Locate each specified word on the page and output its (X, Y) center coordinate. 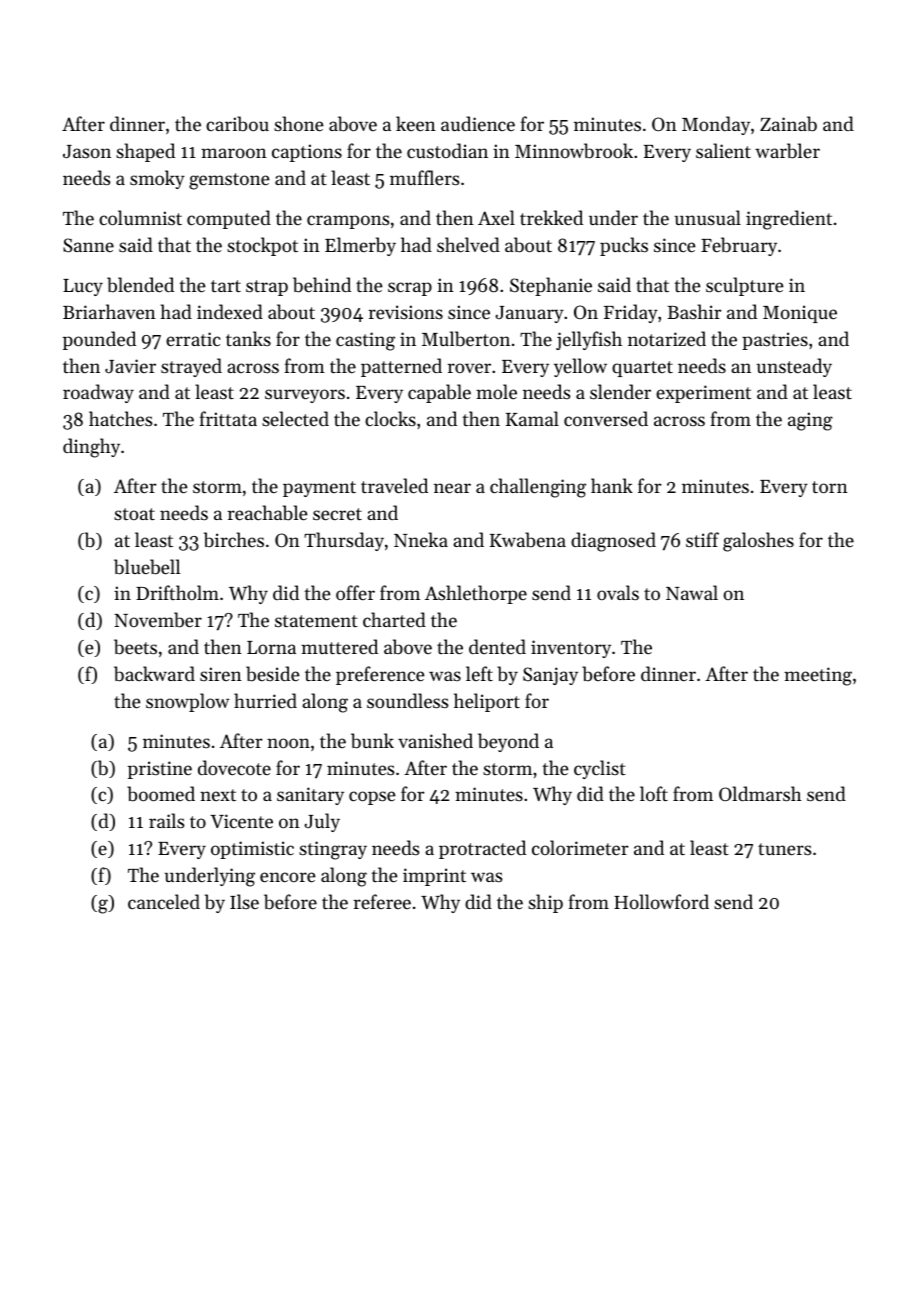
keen (416, 123)
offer (355, 592)
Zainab (788, 124)
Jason (87, 151)
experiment (703, 394)
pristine (160, 770)
